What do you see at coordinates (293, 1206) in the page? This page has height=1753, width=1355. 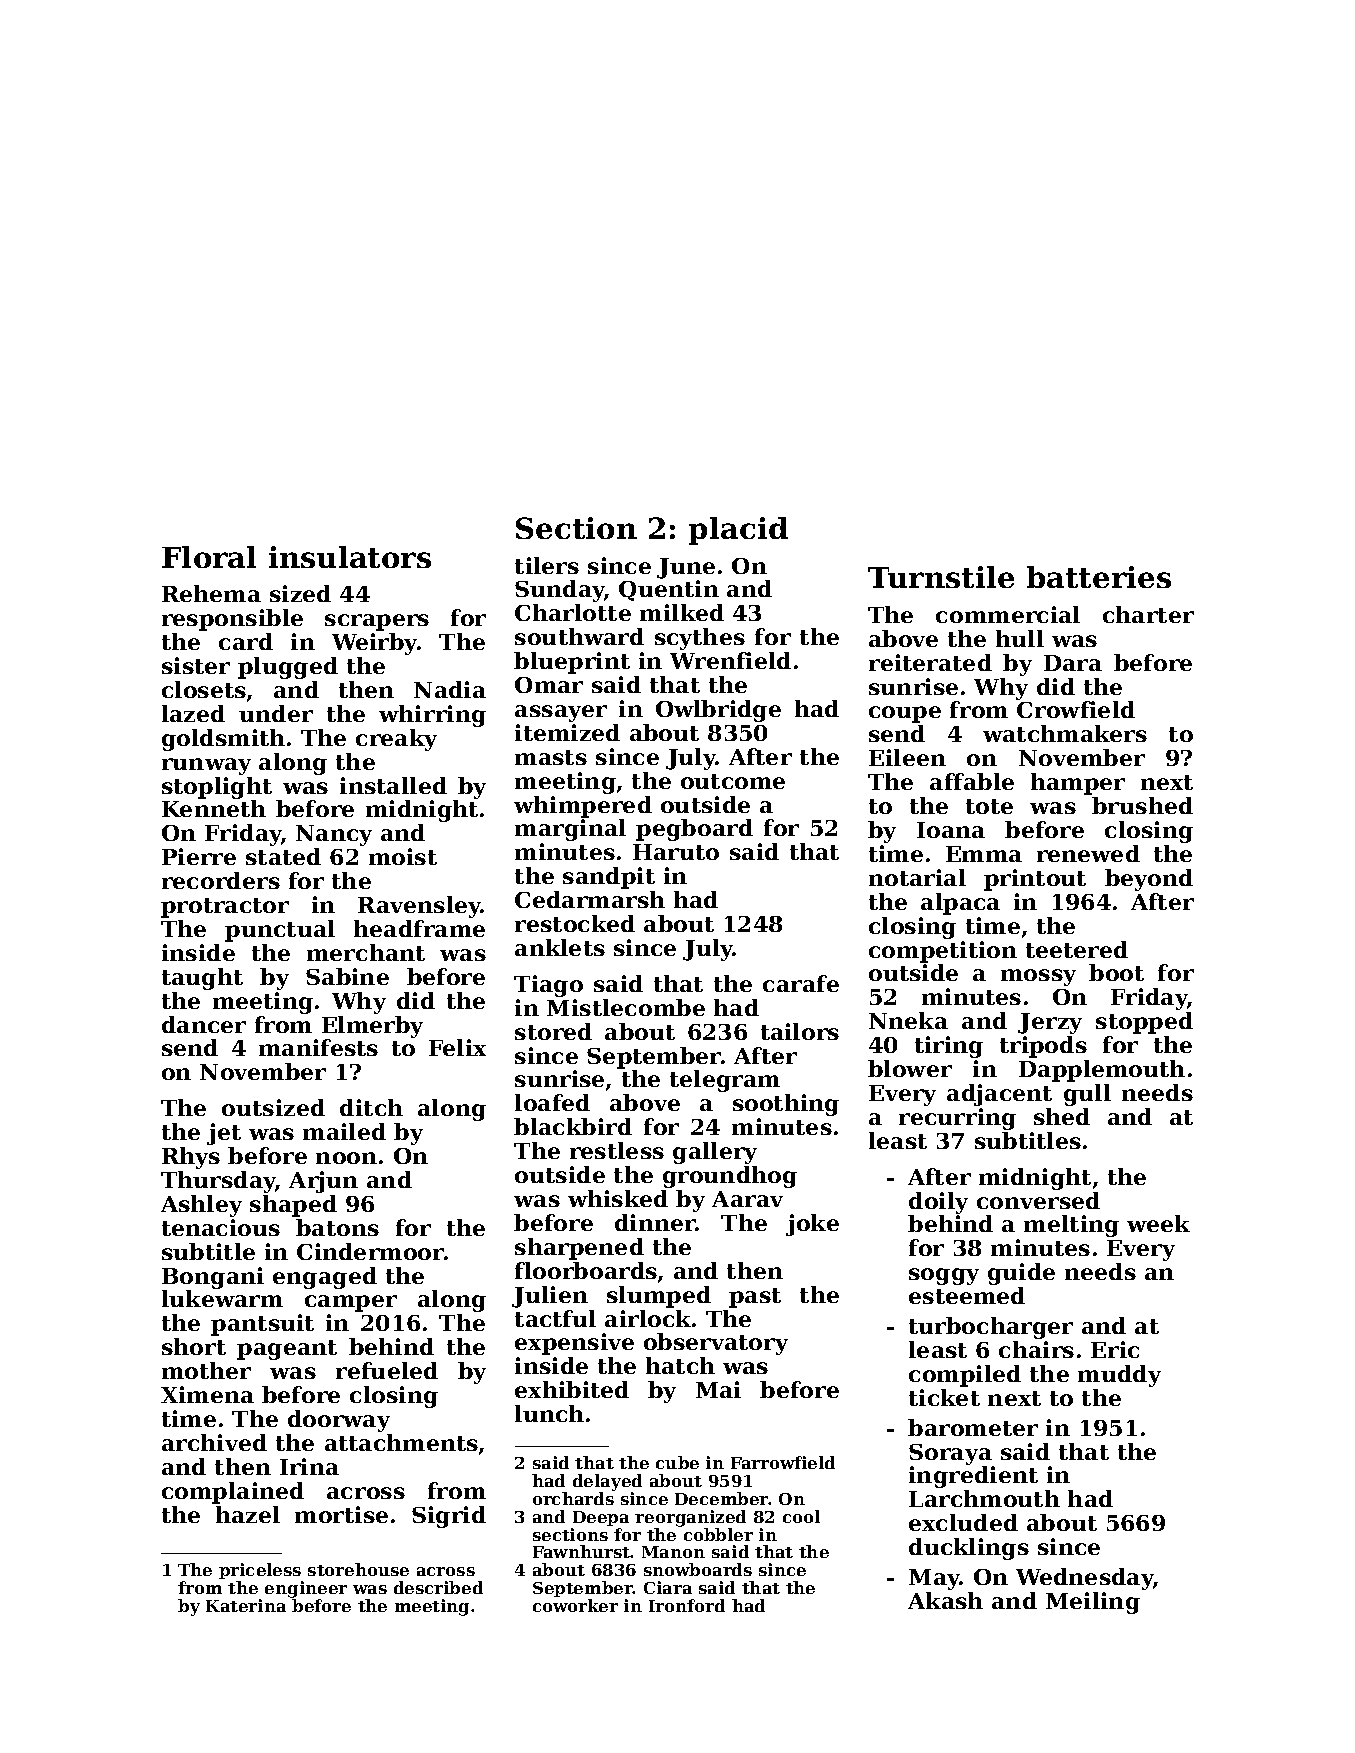 I see `shaped` at bounding box center [293, 1206].
